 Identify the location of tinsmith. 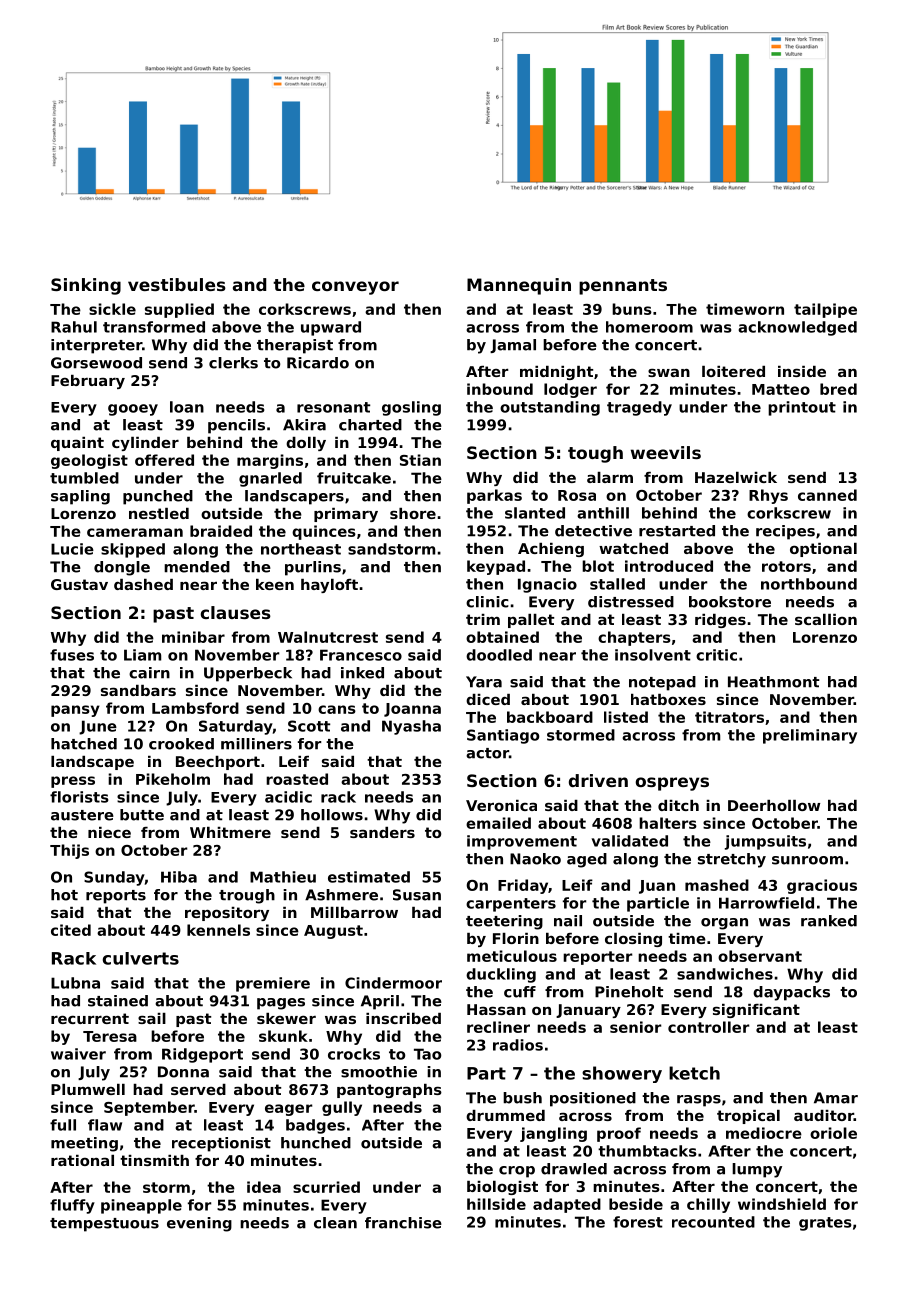
(154, 1160).
